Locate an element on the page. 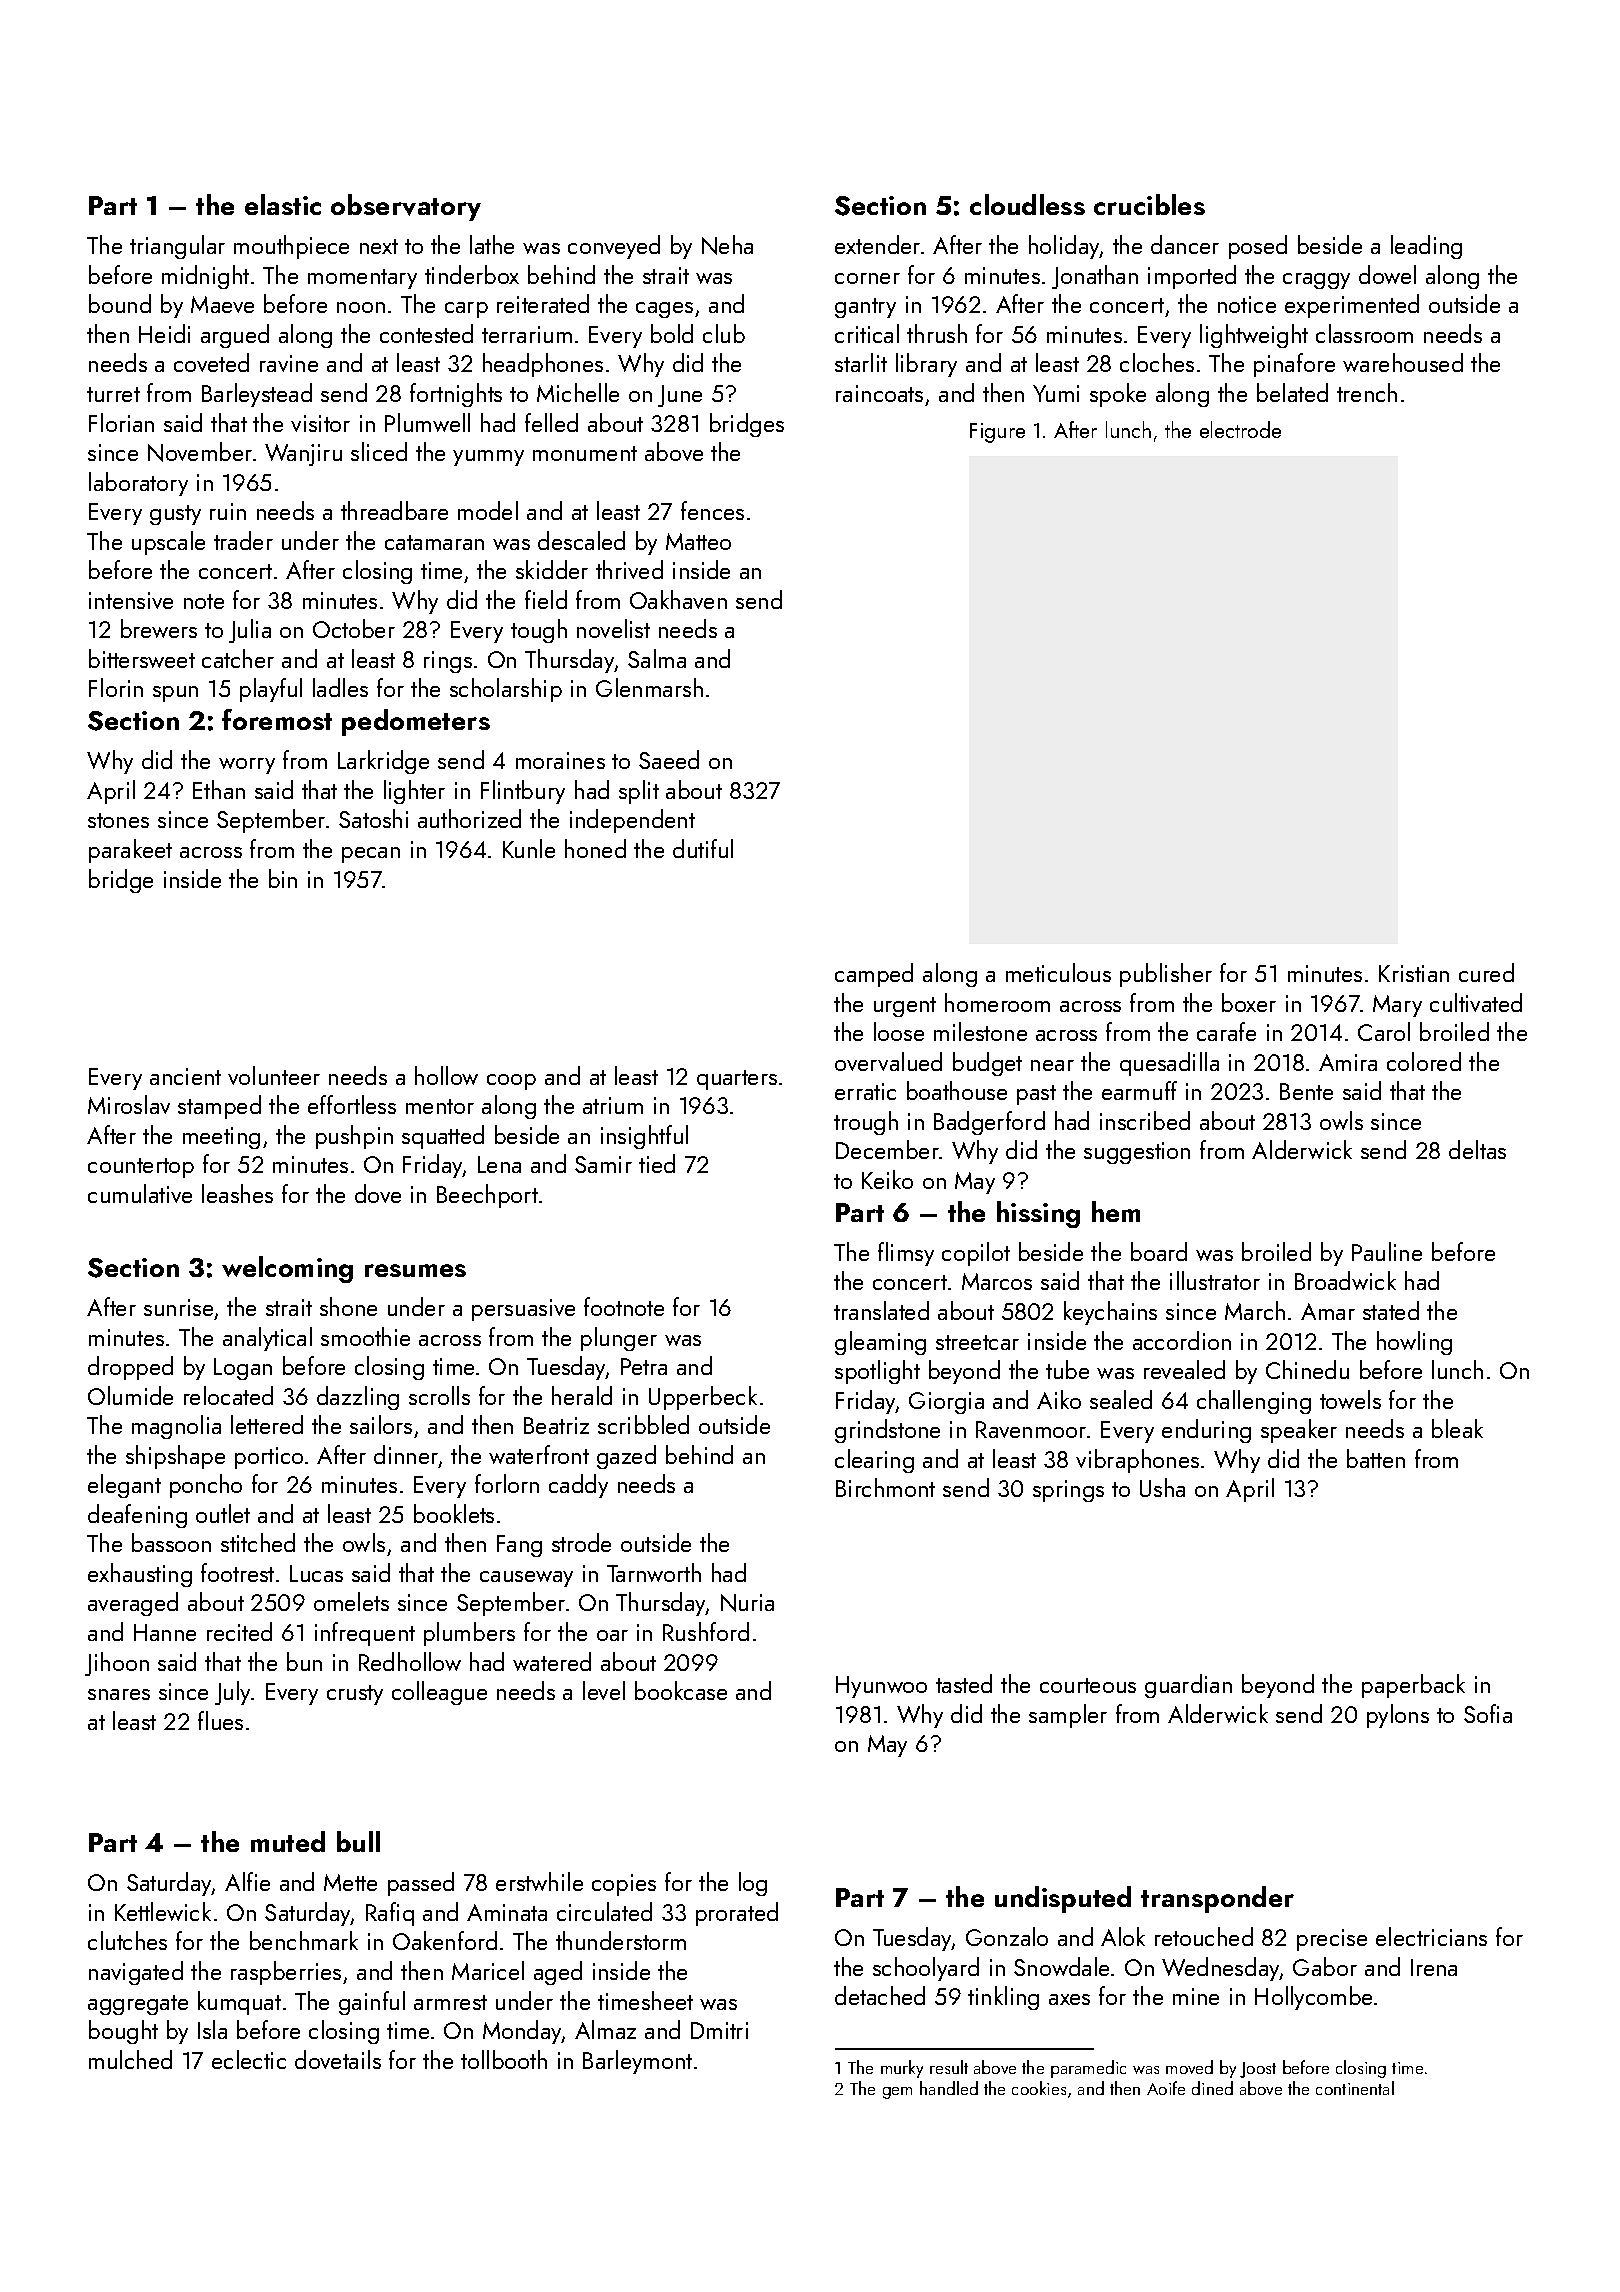 The image size is (1620, 2292). Figure is located at coordinates (997, 433).
